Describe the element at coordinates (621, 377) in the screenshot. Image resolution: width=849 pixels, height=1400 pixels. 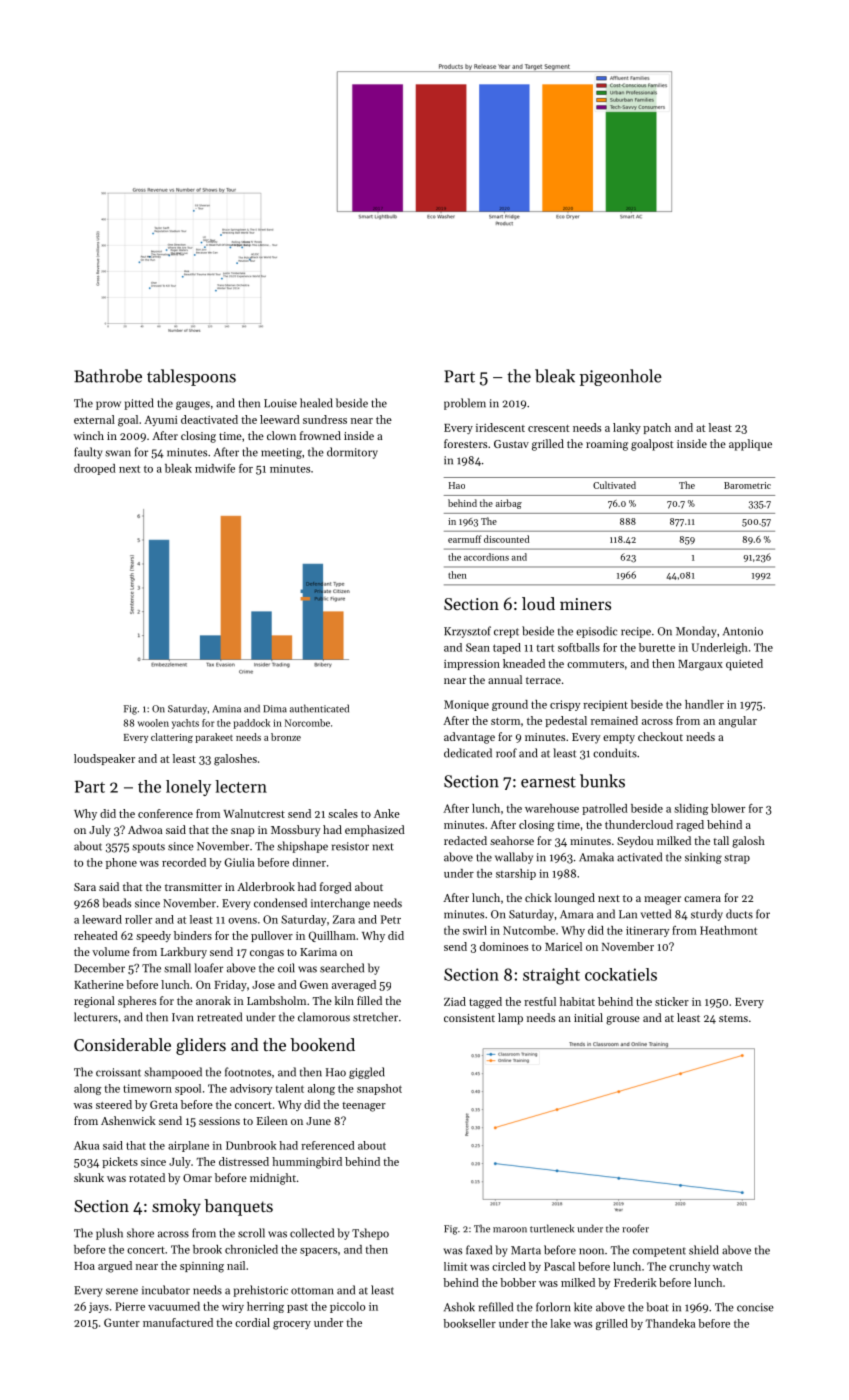
I see `pigeonhole` at that location.
